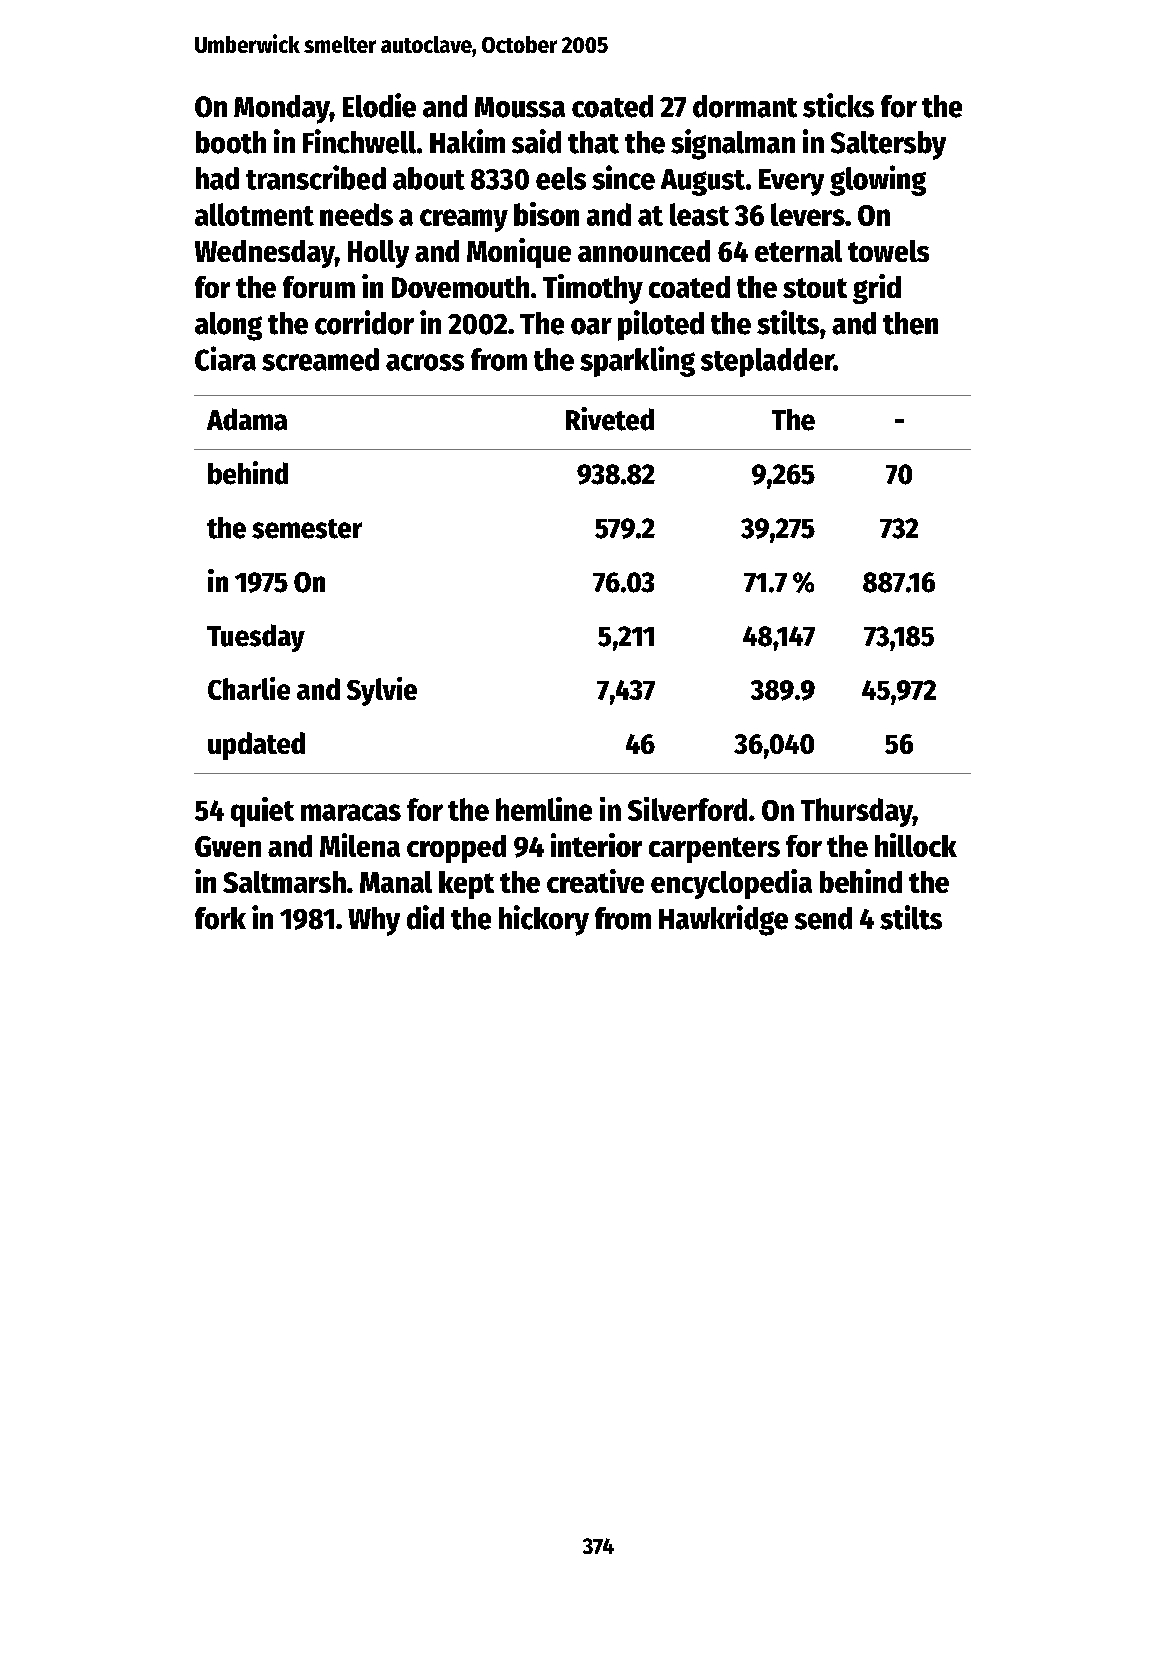 The width and height of the image is (1165, 1654). Describe the element at coordinates (857, 812) in the image. I see `Thursday` at that location.
